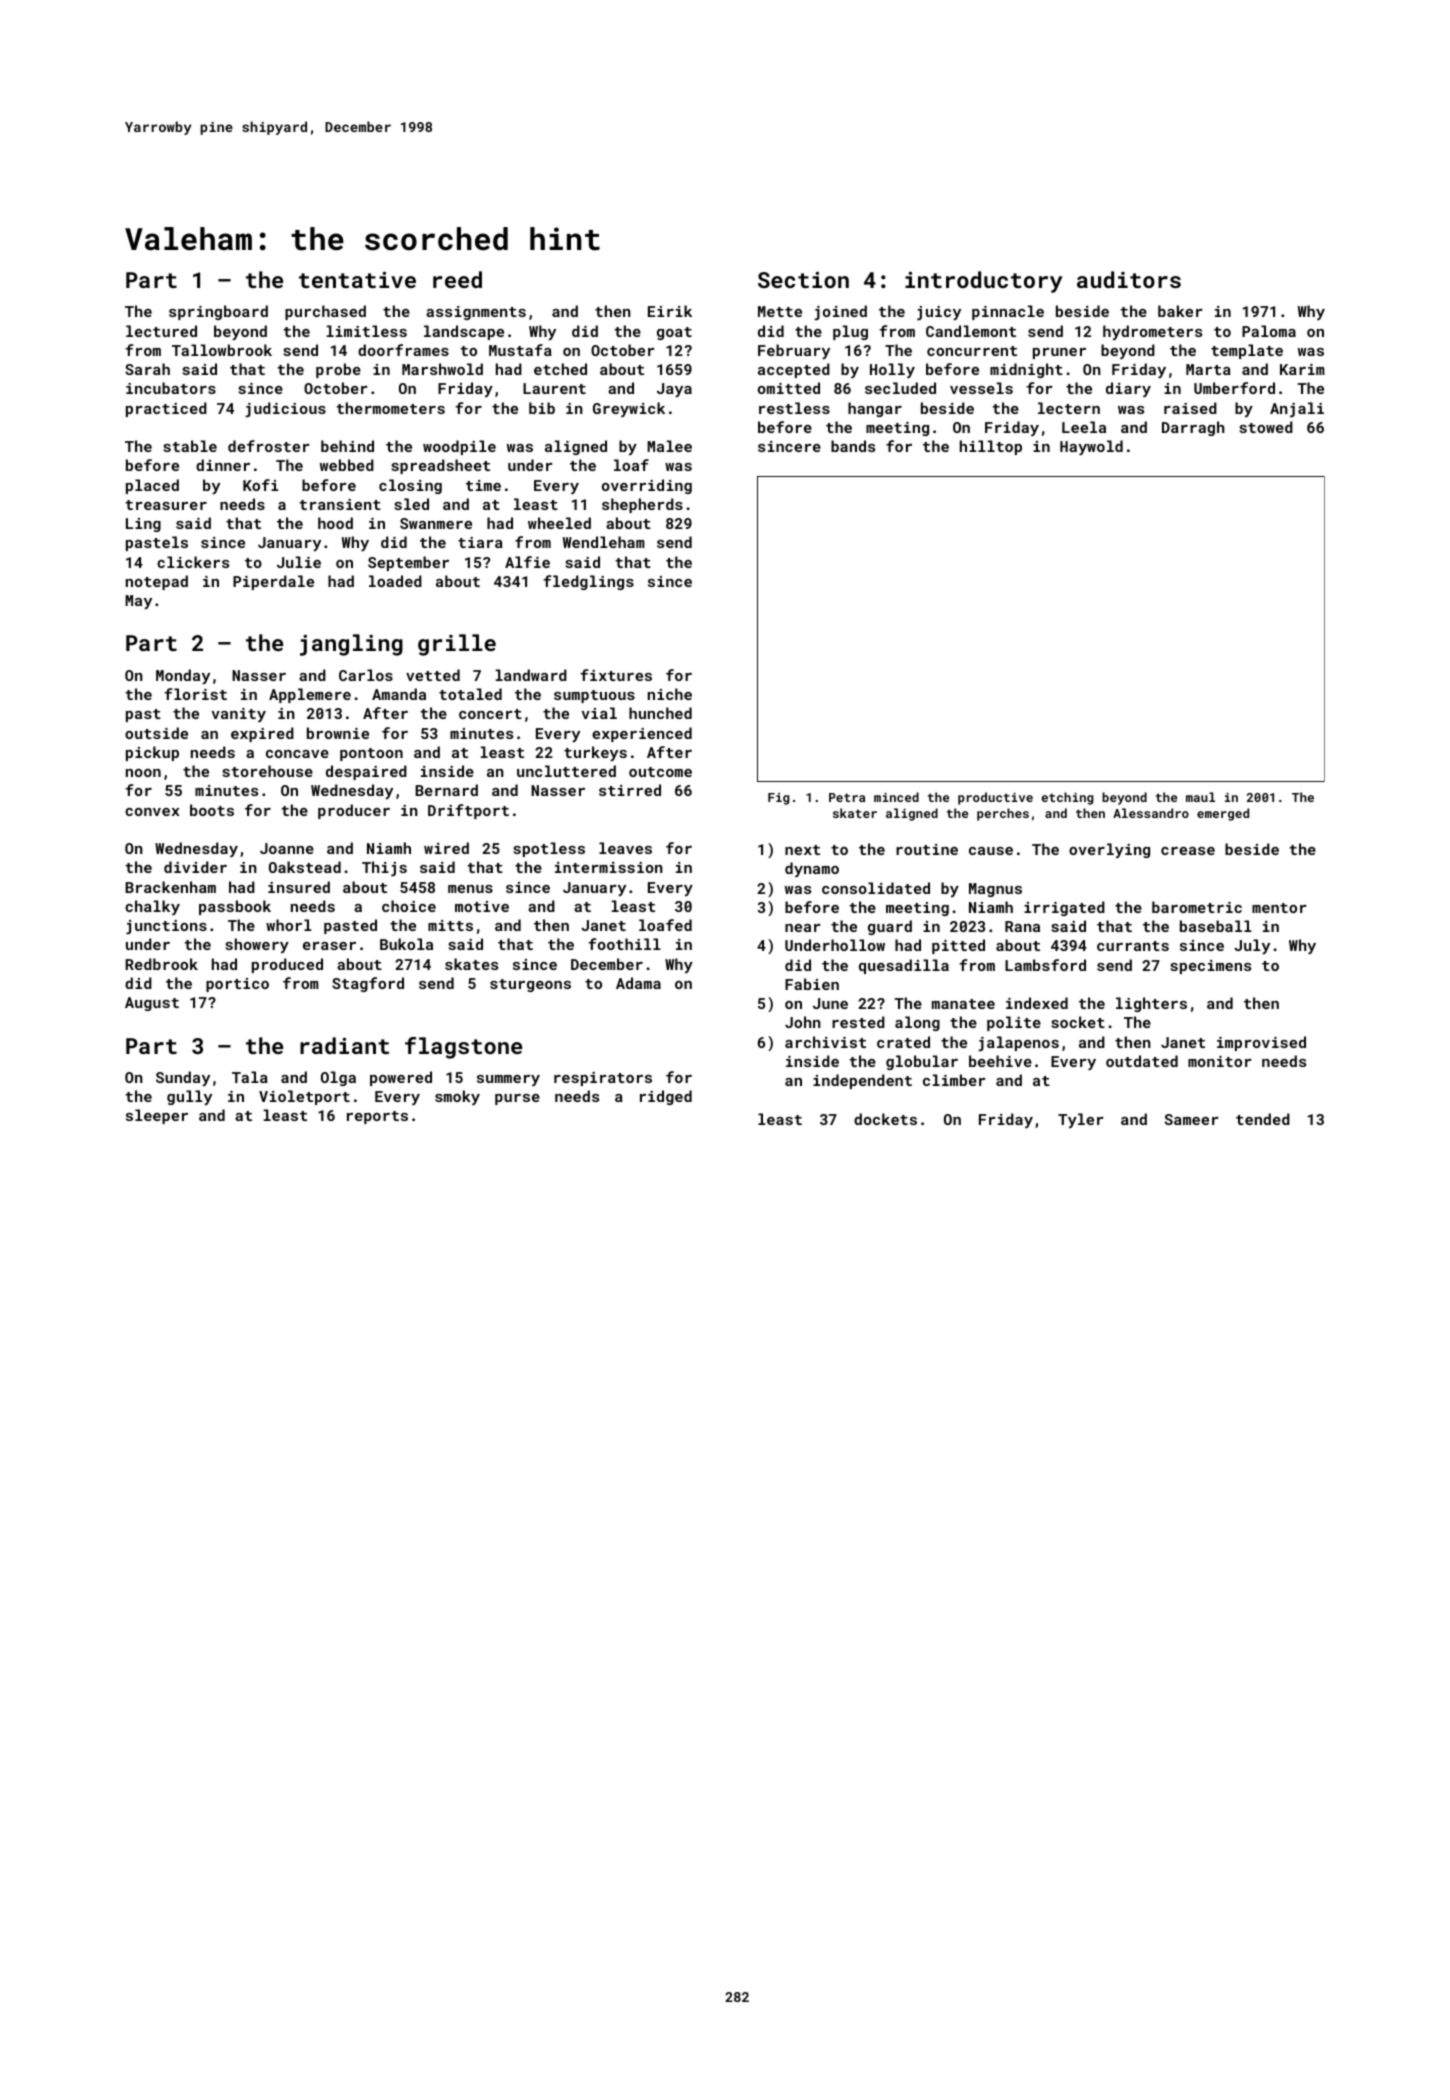 Image resolution: width=1450 pixels, height=2100 pixels. I want to click on reports, so click(377, 1117).
